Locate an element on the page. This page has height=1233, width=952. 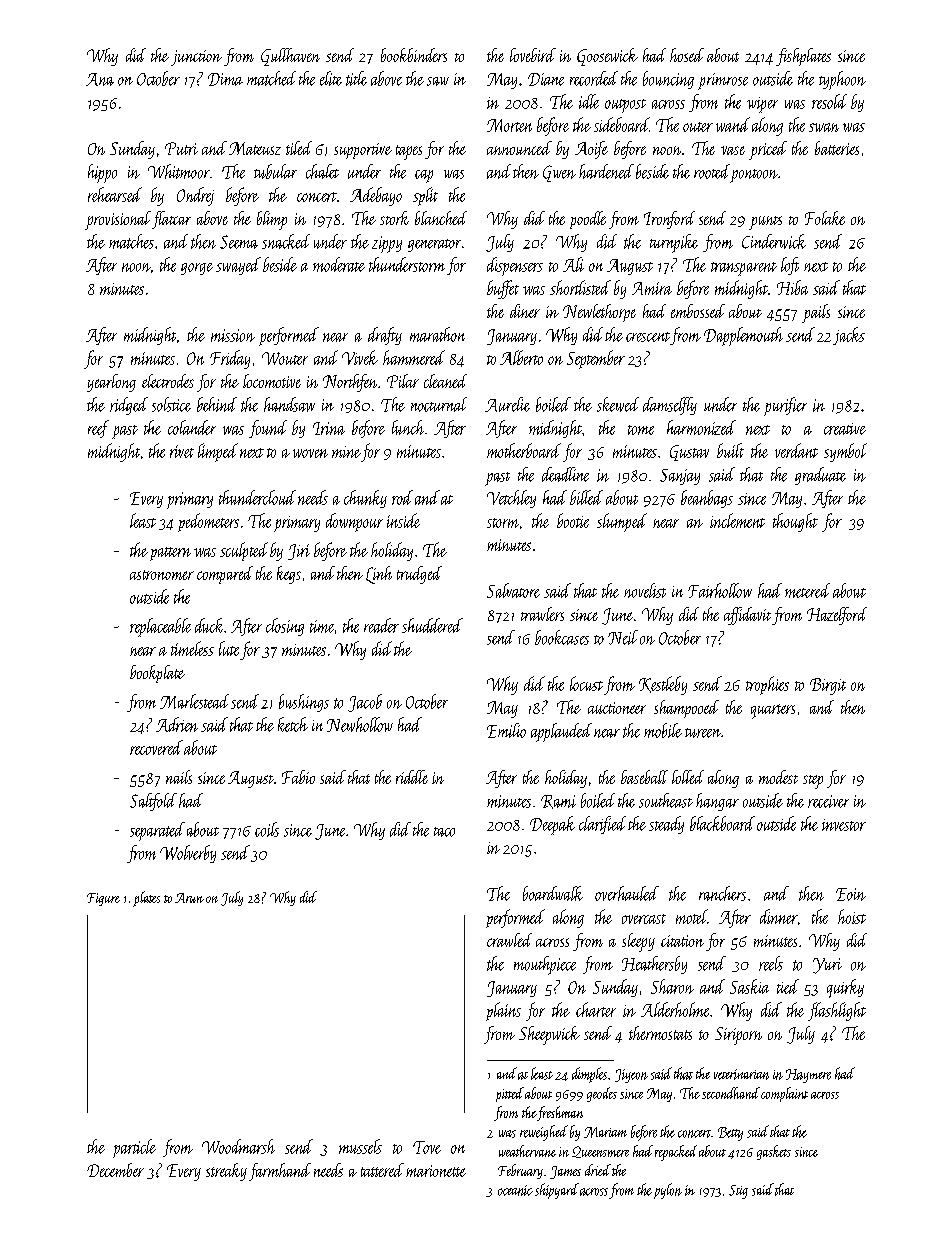
yearlong is located at coordinates (111, 383).
